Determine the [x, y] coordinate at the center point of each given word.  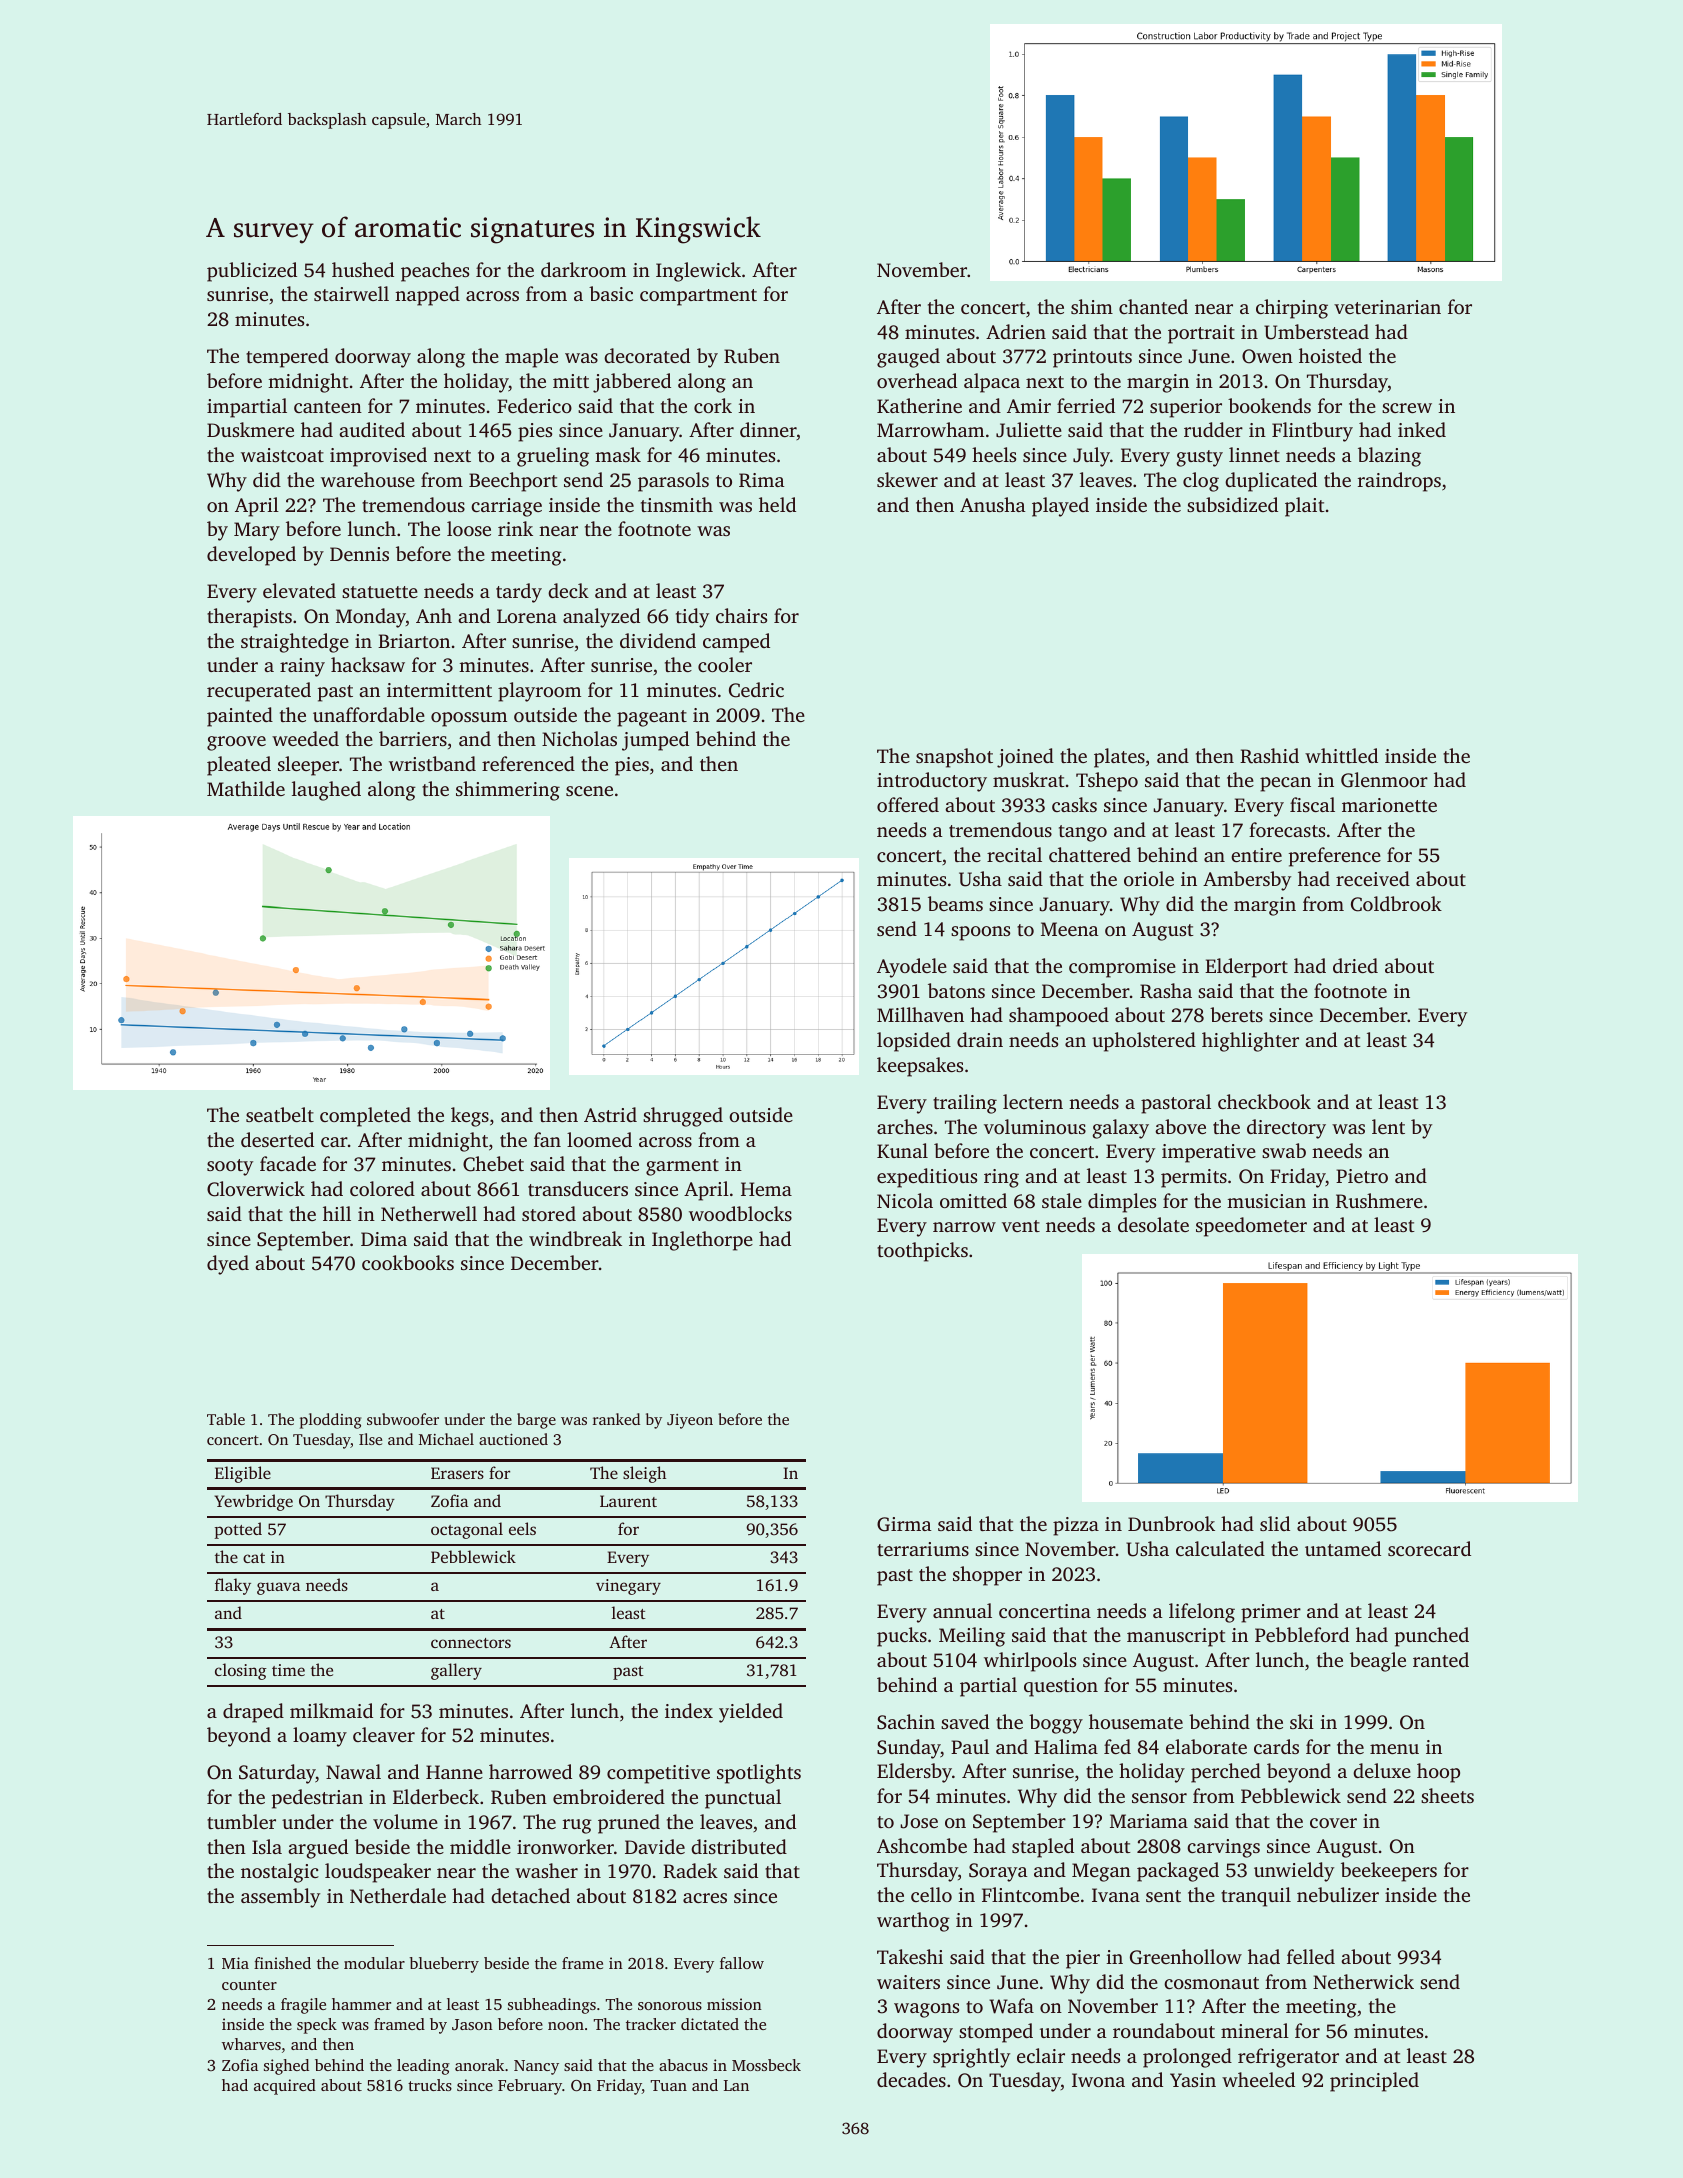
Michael [446, 1439]
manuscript [1176, 1637]
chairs [741, 615]
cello [931, 1894]
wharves [251, 2044]
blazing [1389, 457]
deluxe [1382, 1770]
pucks [902, 1637]
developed [251, 556]
